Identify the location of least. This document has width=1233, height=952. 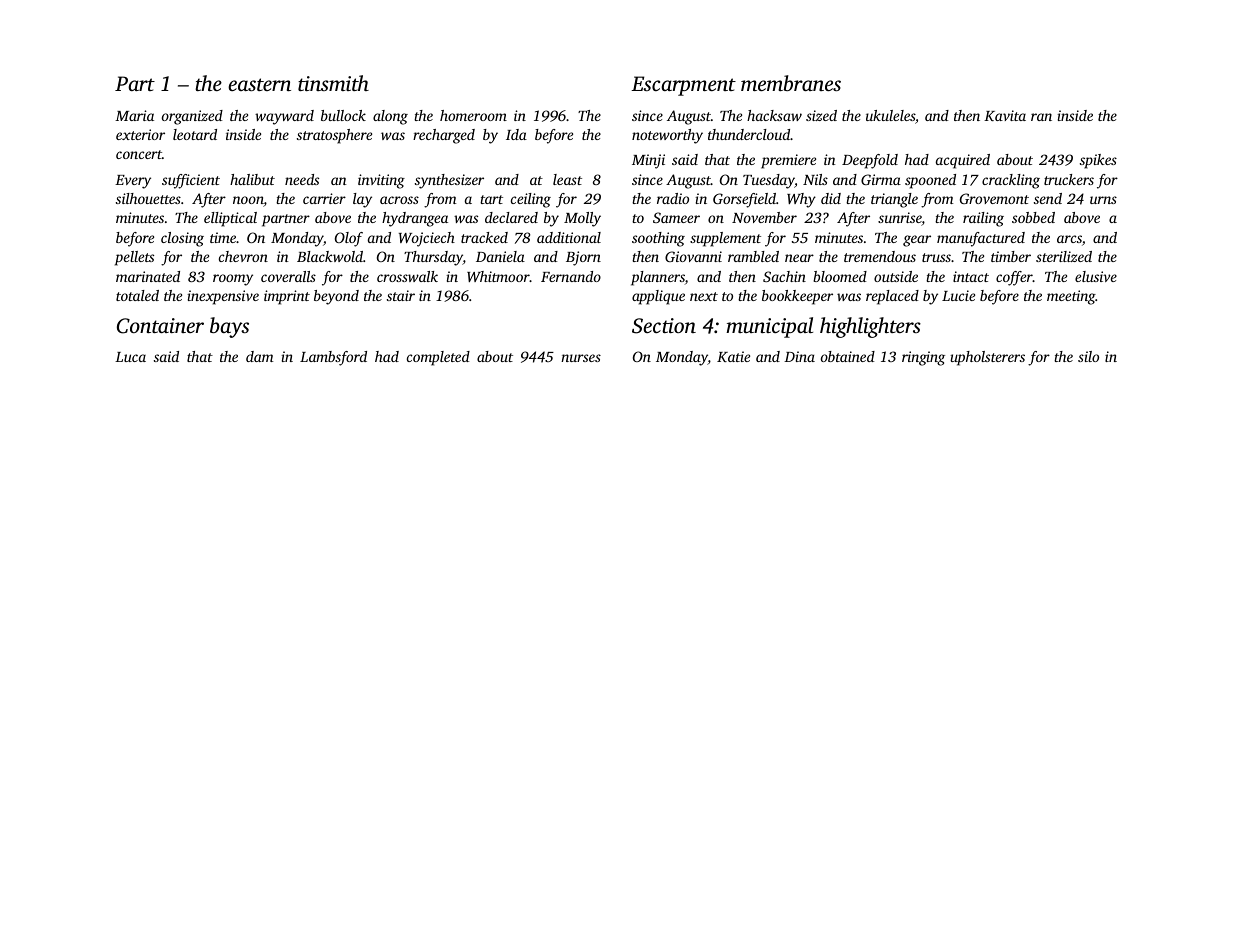
(567, 179).
